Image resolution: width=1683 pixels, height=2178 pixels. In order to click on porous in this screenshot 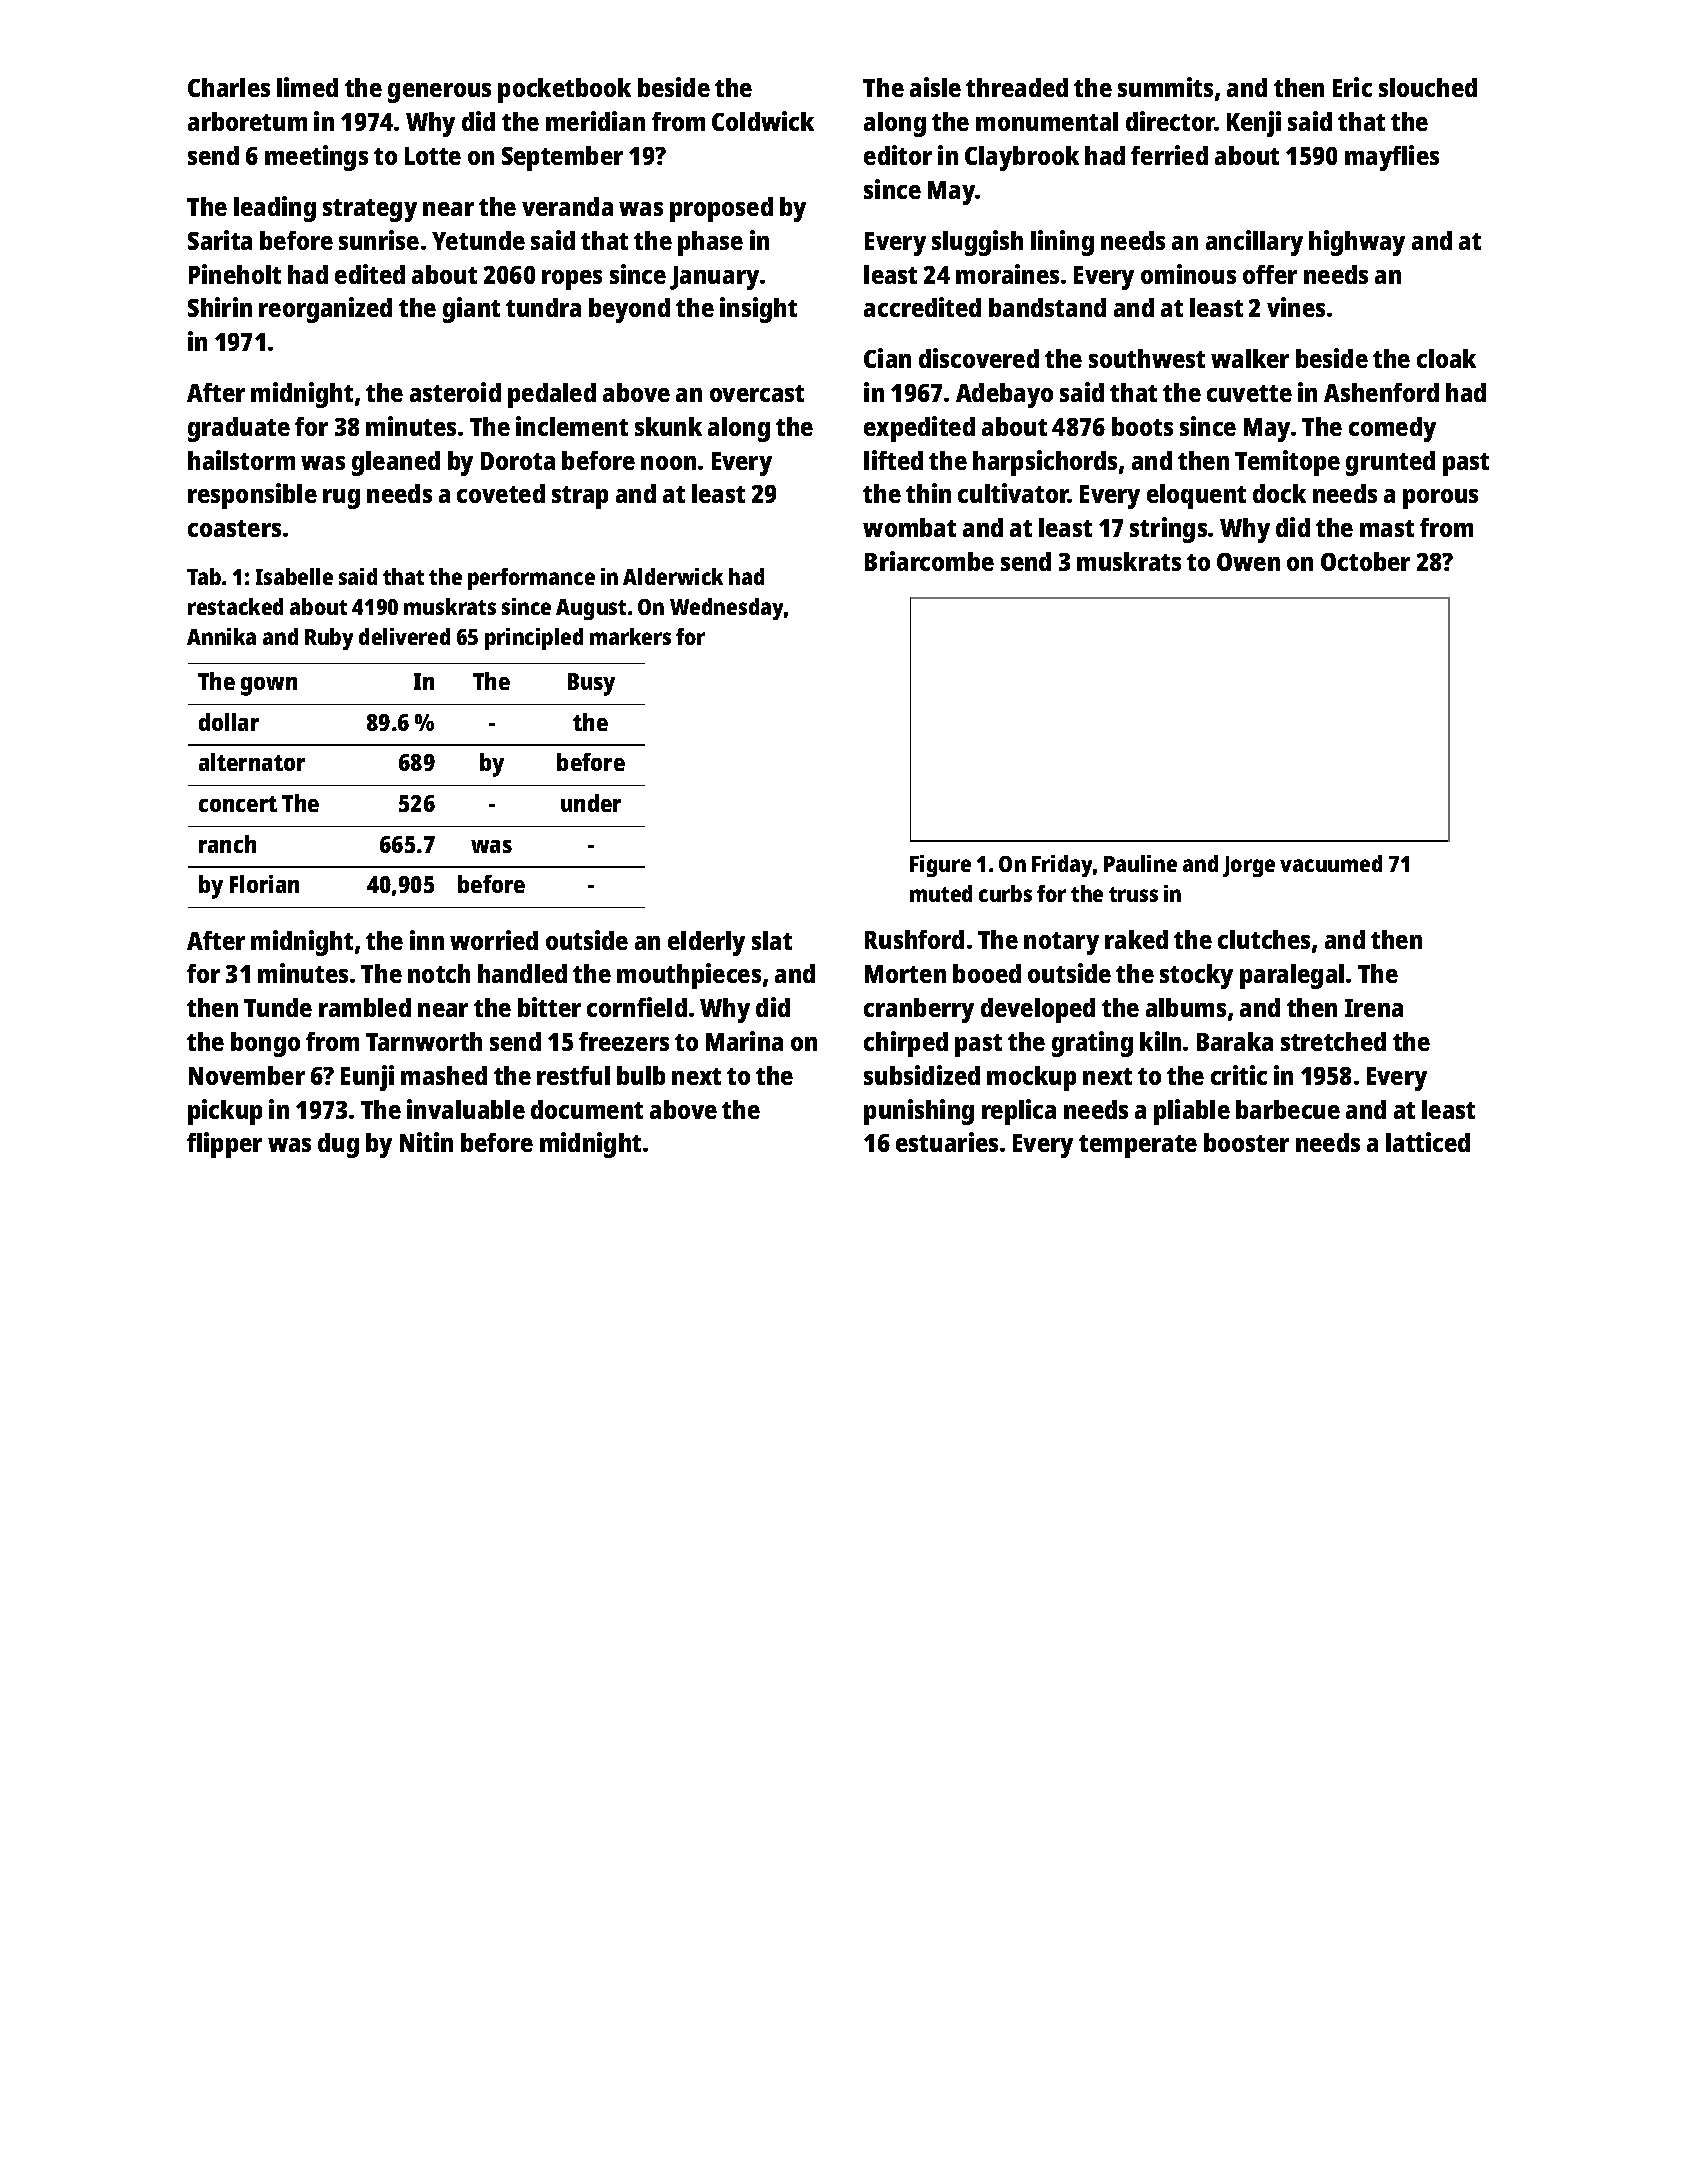, I will do `click(1440, 499)`.
